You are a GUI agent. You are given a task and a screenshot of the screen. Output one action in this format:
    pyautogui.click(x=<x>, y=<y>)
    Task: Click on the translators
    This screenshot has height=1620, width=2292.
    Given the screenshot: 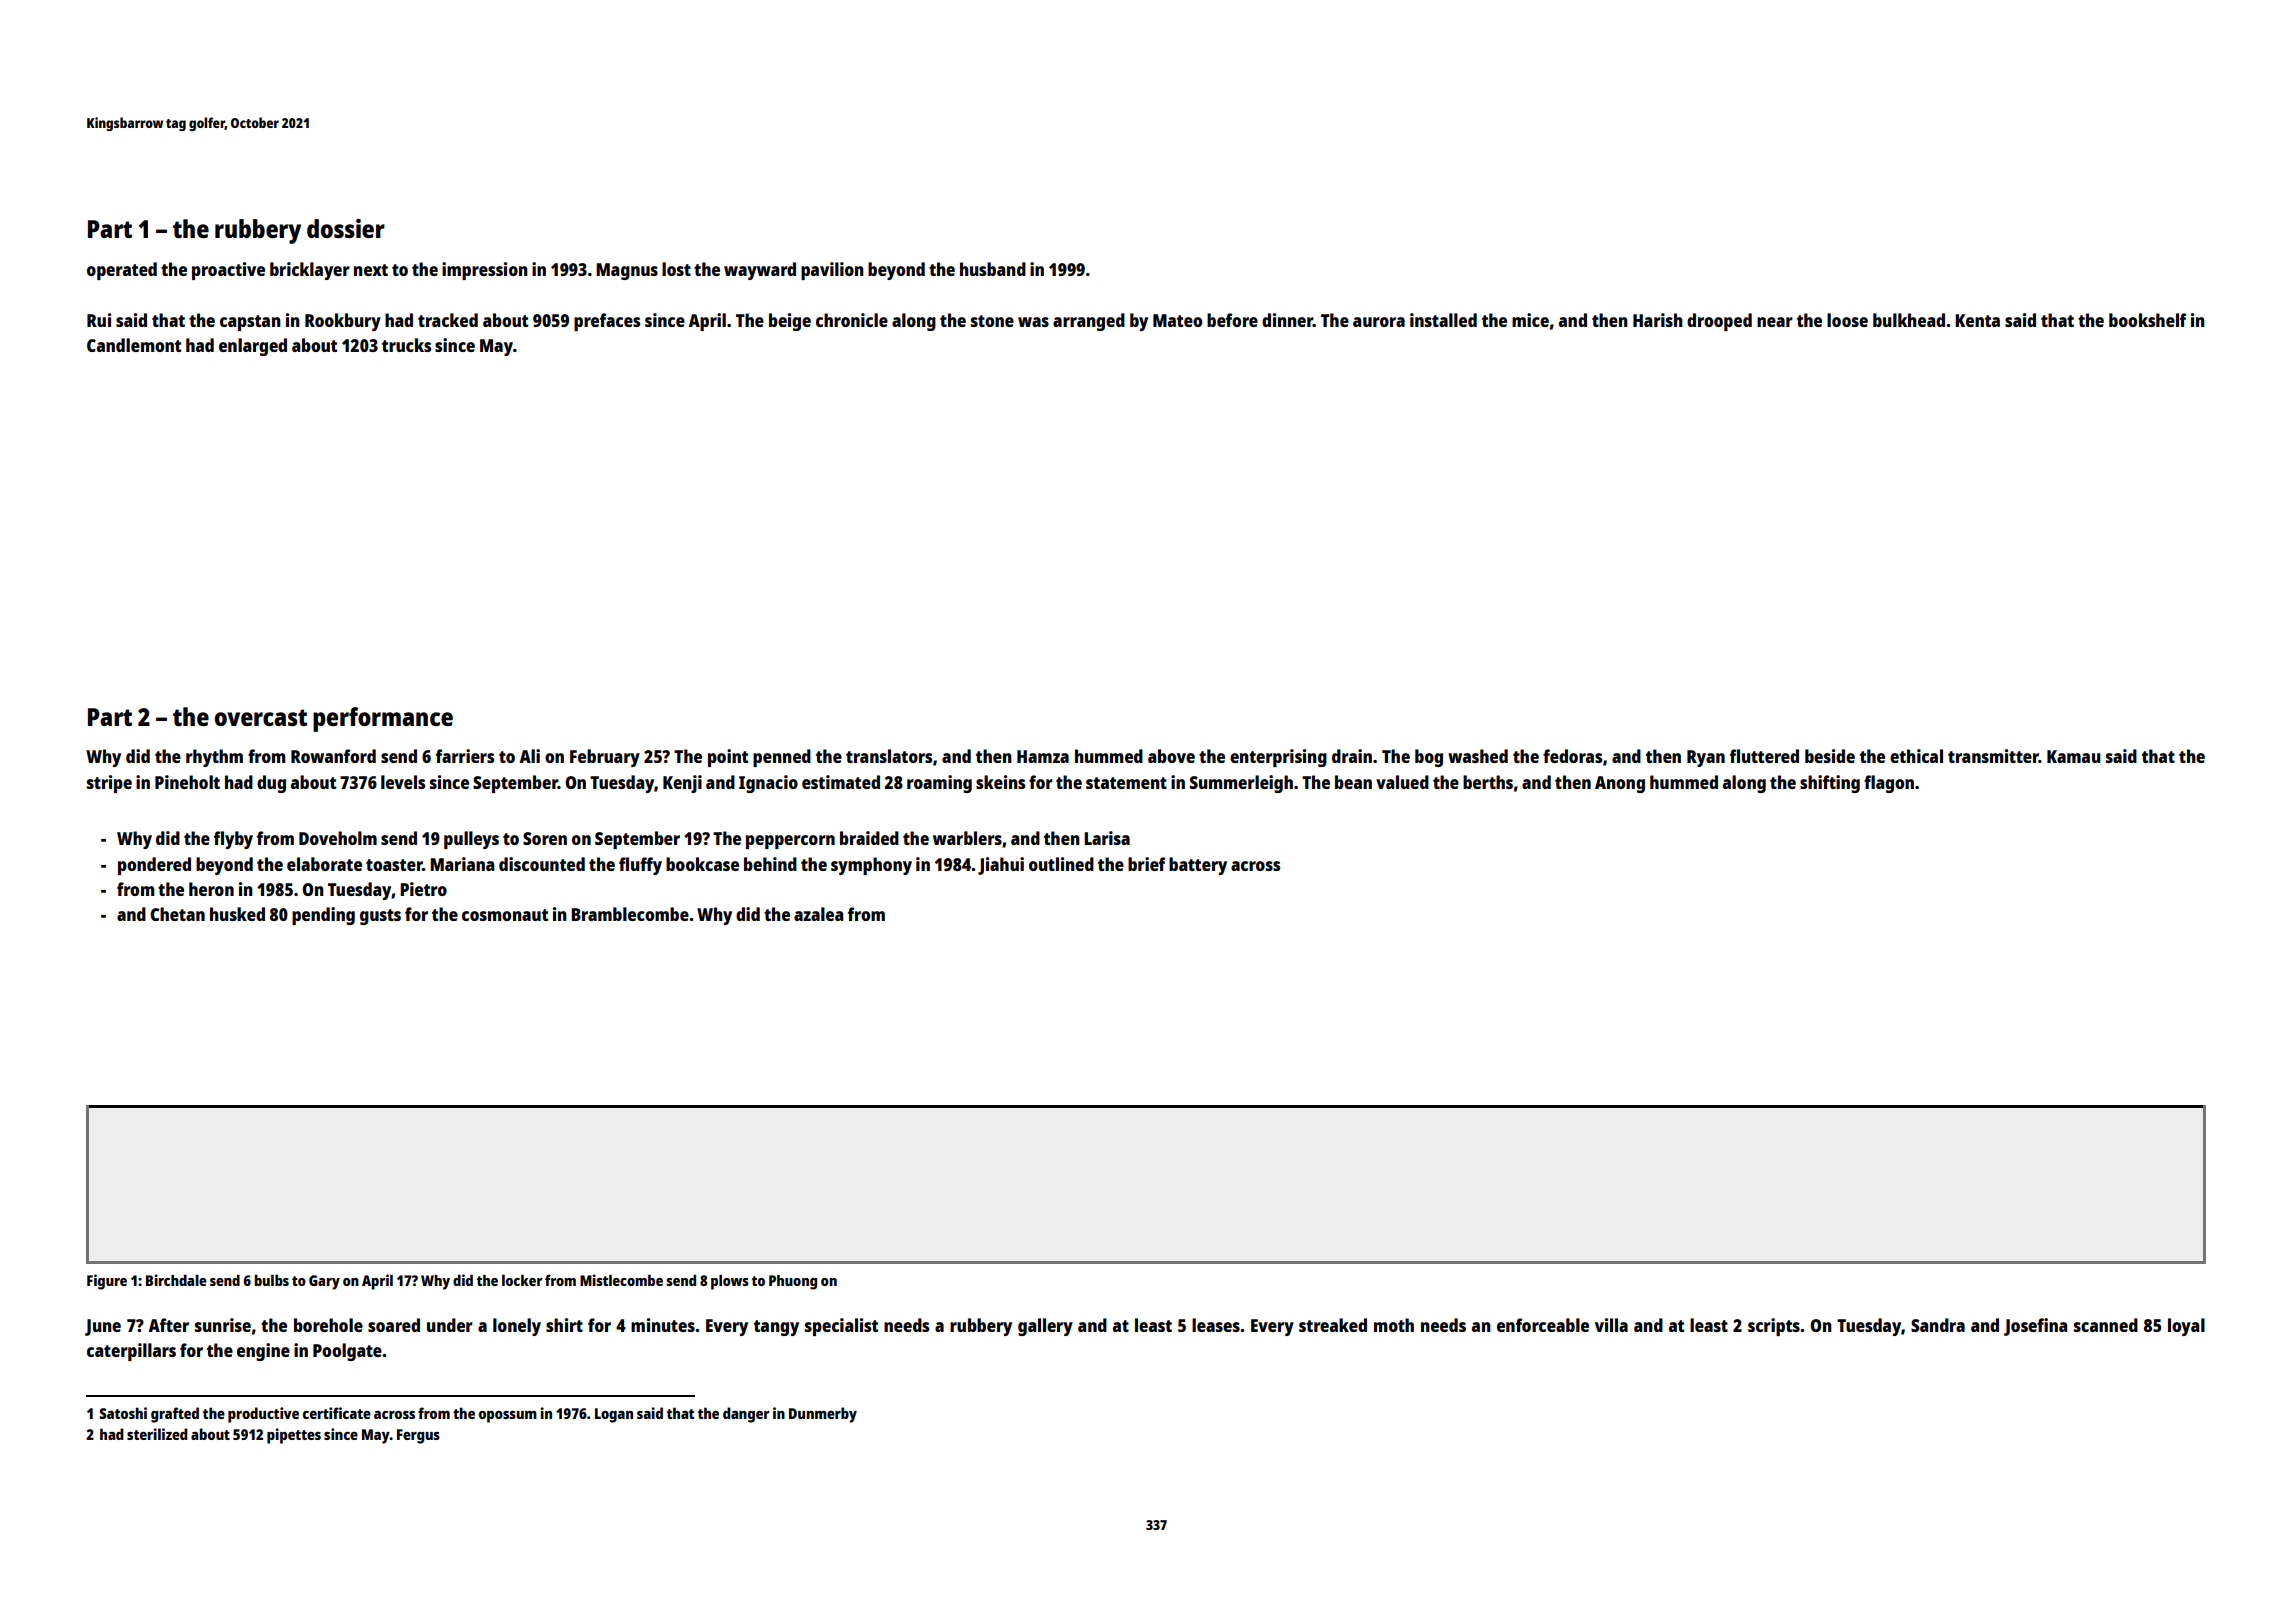 What is the action you would take?
    pyautogui.click(x=889, y=756)
